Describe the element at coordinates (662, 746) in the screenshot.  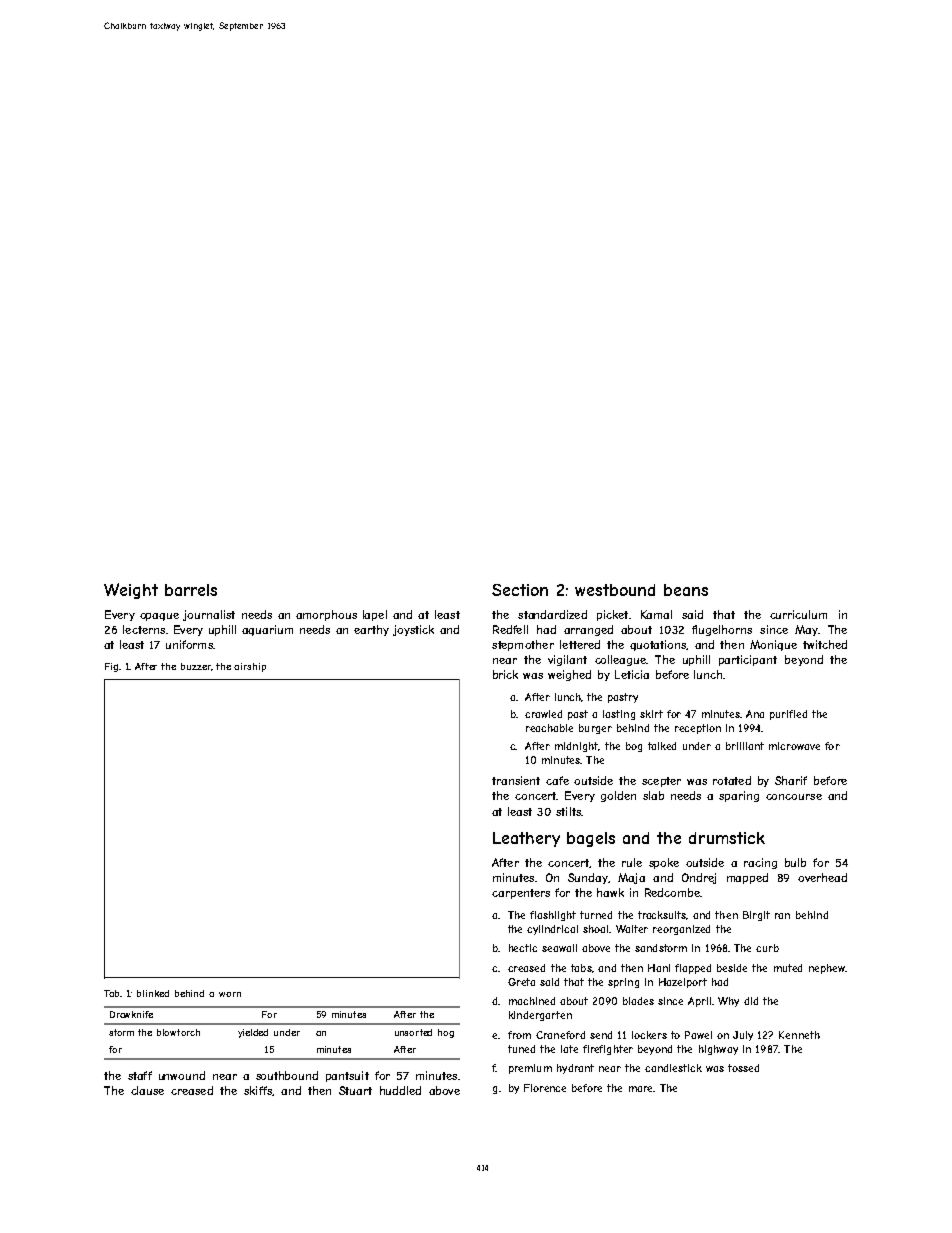
I see `talked` at that location.
